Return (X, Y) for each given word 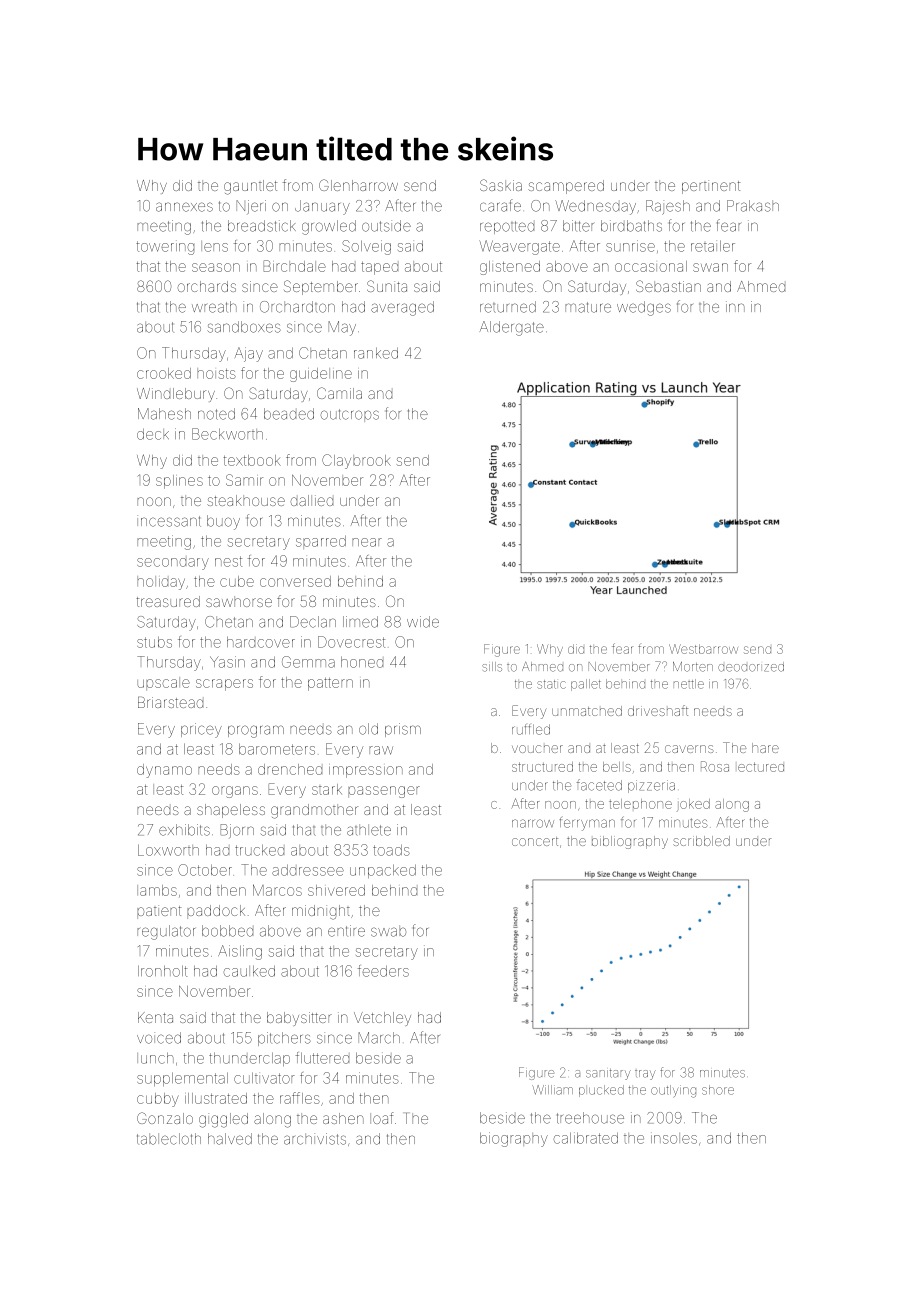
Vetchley (382, 1019)
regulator (166, 932)
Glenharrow (358, 185)
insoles (674, 1138)
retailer (713, 246)
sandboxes (244, 327)
